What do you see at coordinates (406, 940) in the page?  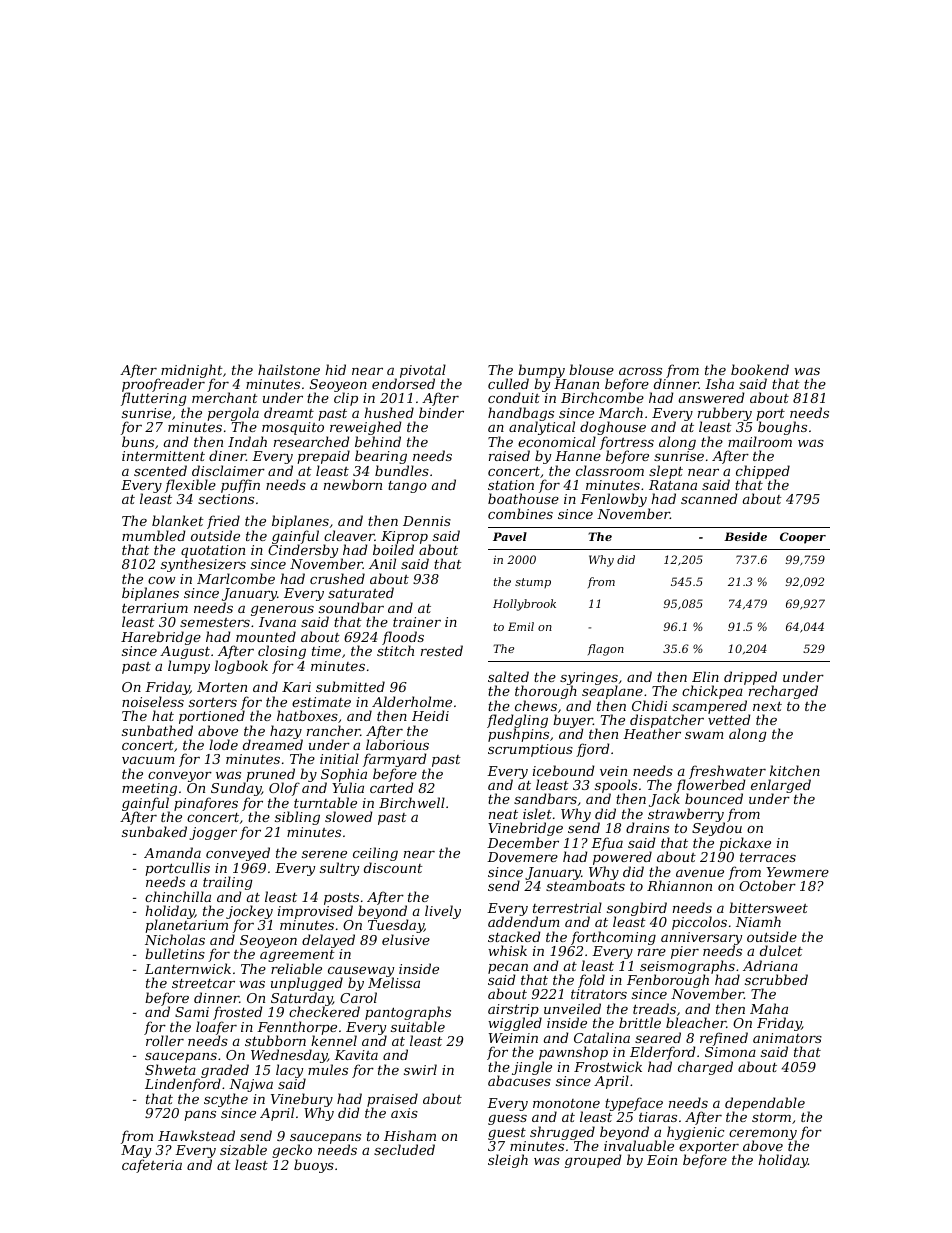 I see `elusive` at bounding box center [406, 940].
